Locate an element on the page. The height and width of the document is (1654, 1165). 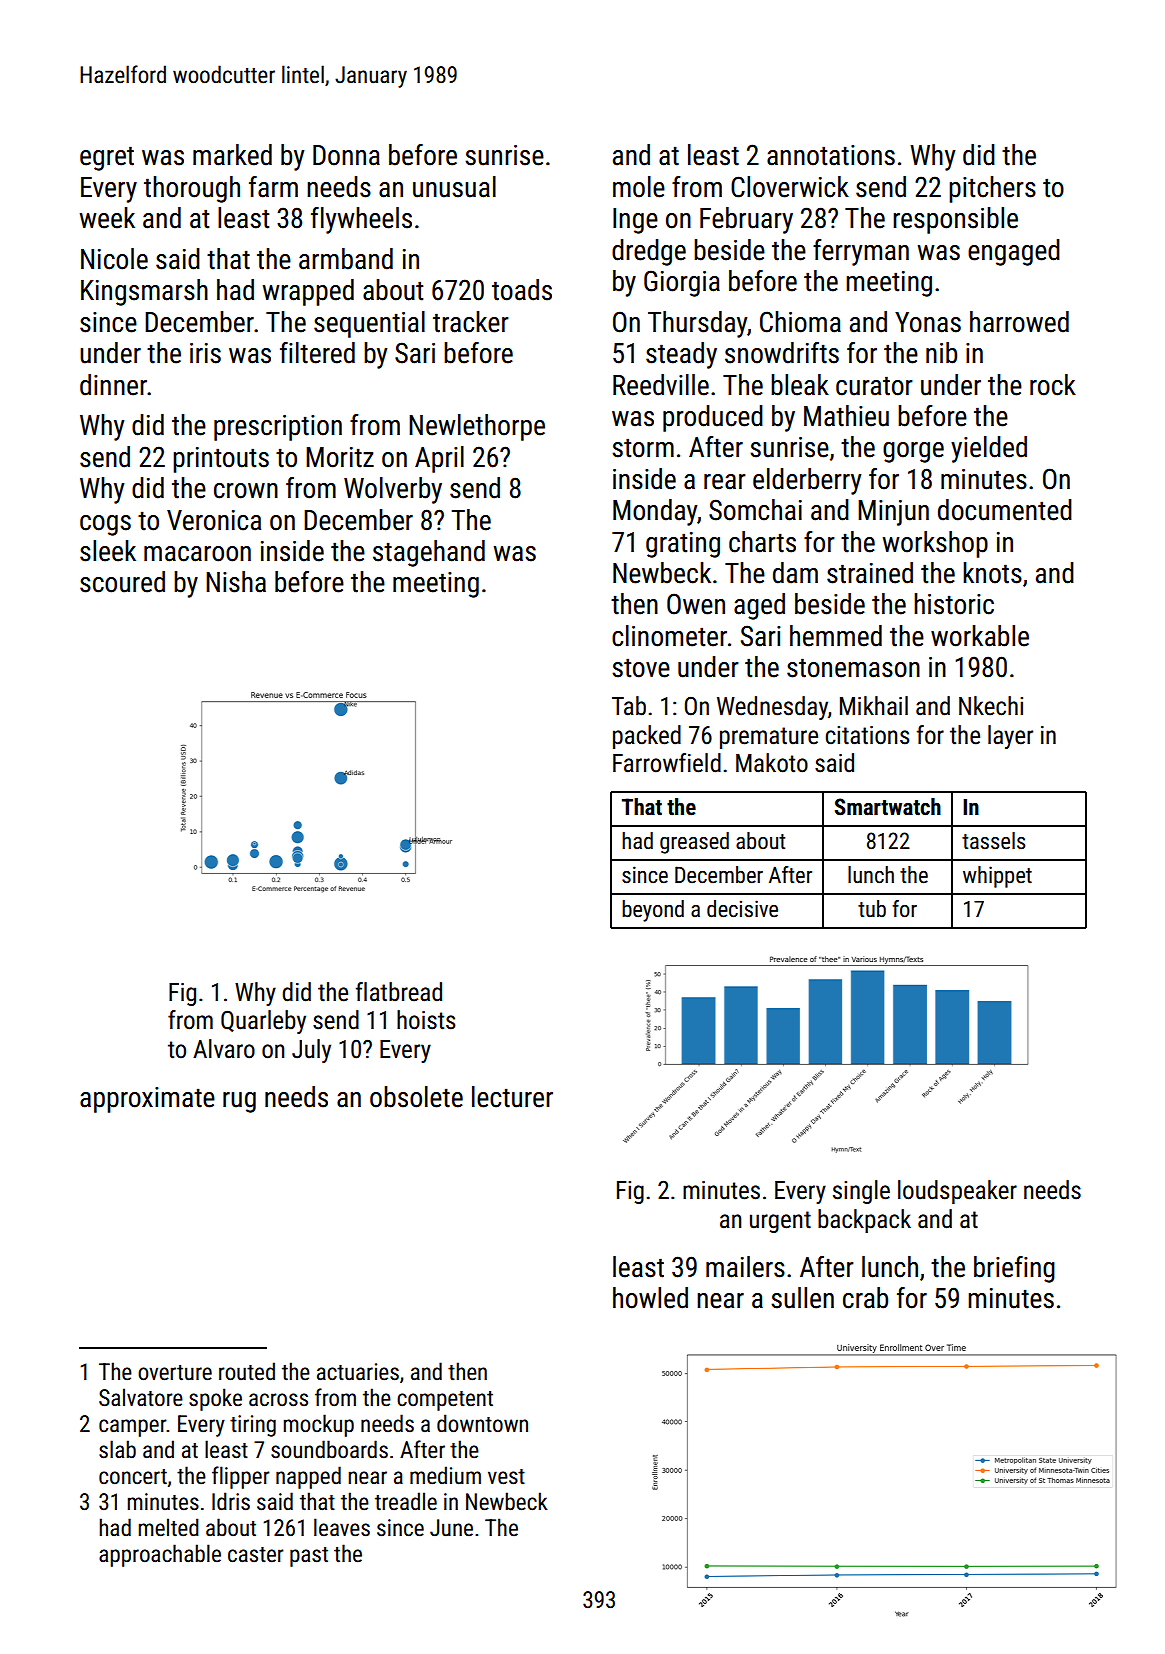
Nisha is located at coordinates (236, 582).
